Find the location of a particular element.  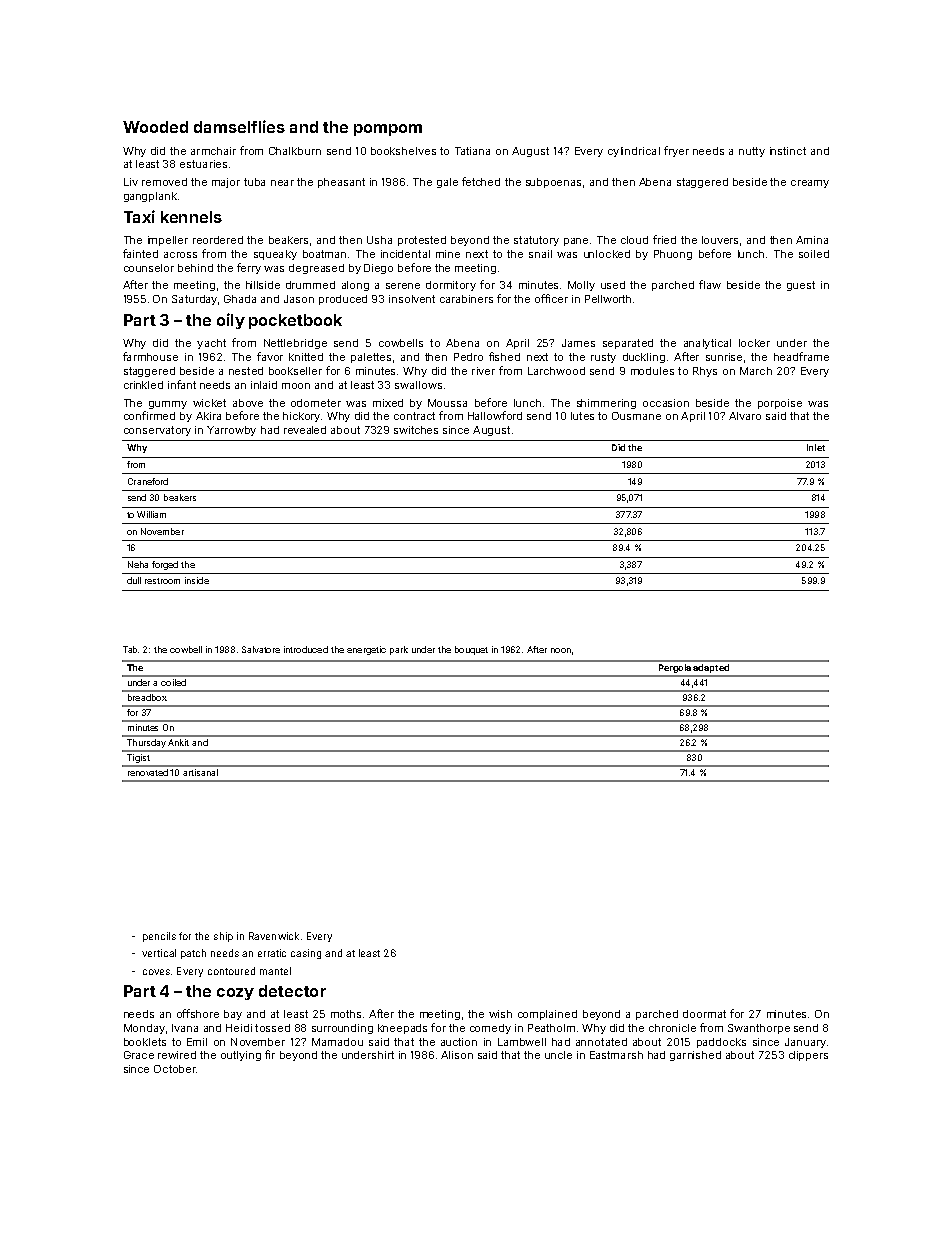

snail is located at coordinates (540, 254).
